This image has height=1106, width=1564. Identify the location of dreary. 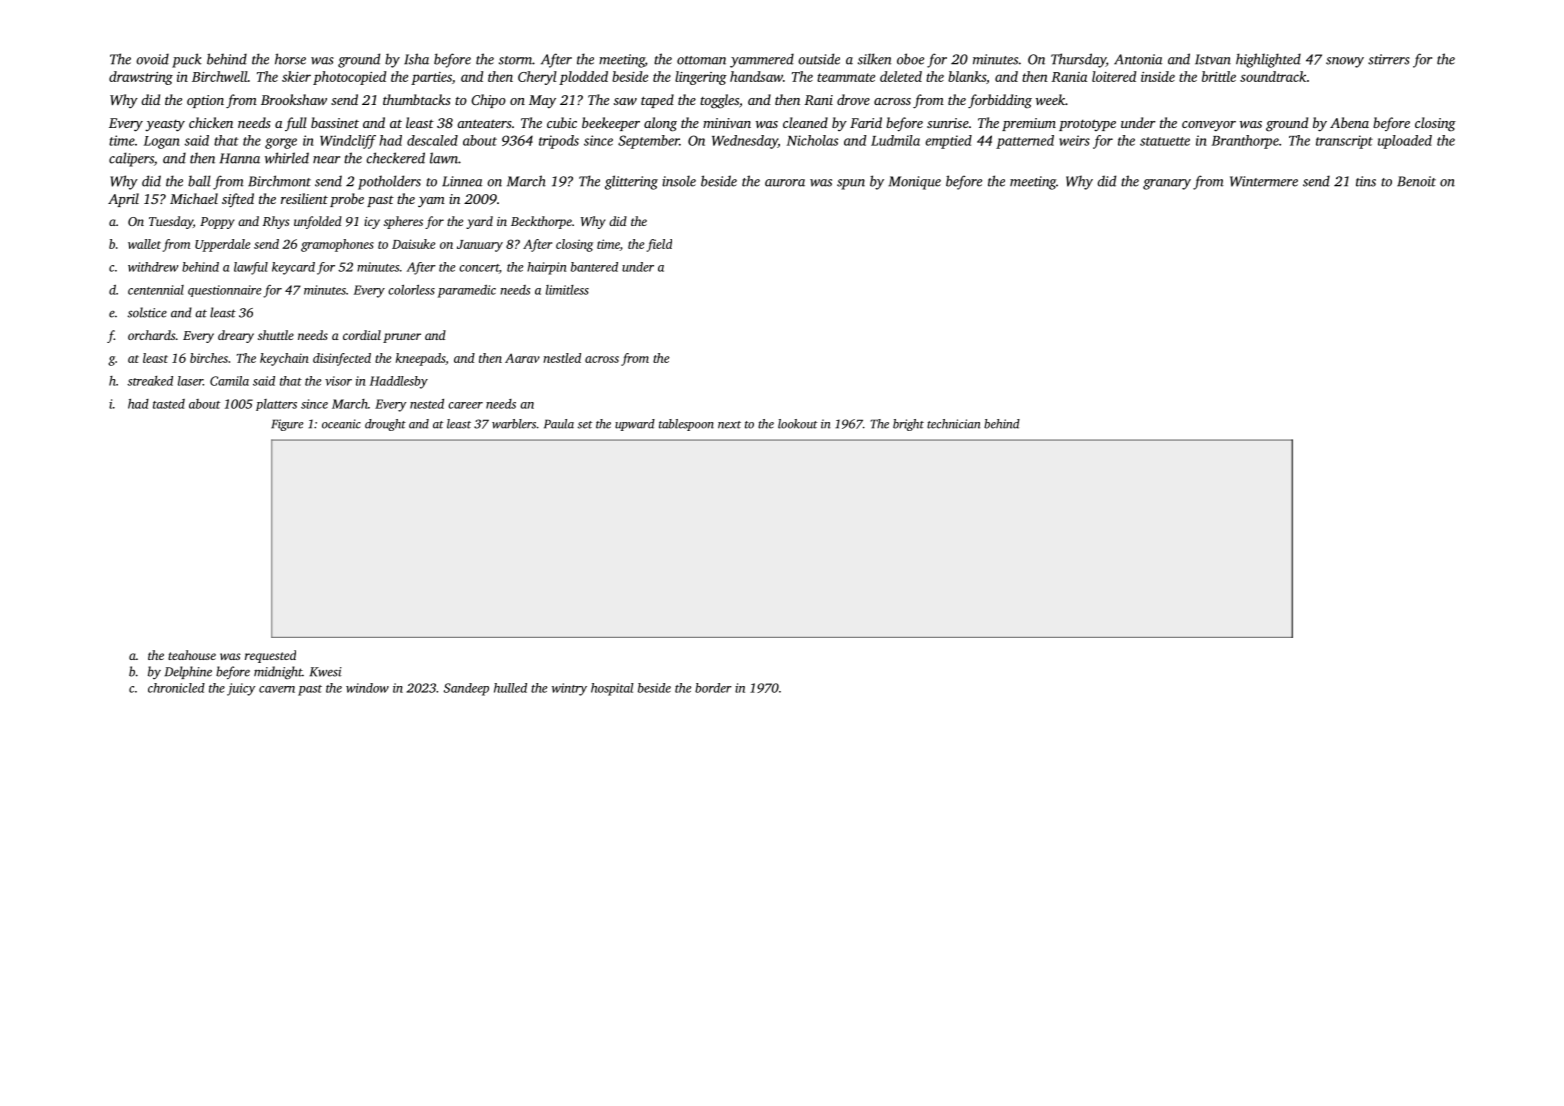
(236, 336).
